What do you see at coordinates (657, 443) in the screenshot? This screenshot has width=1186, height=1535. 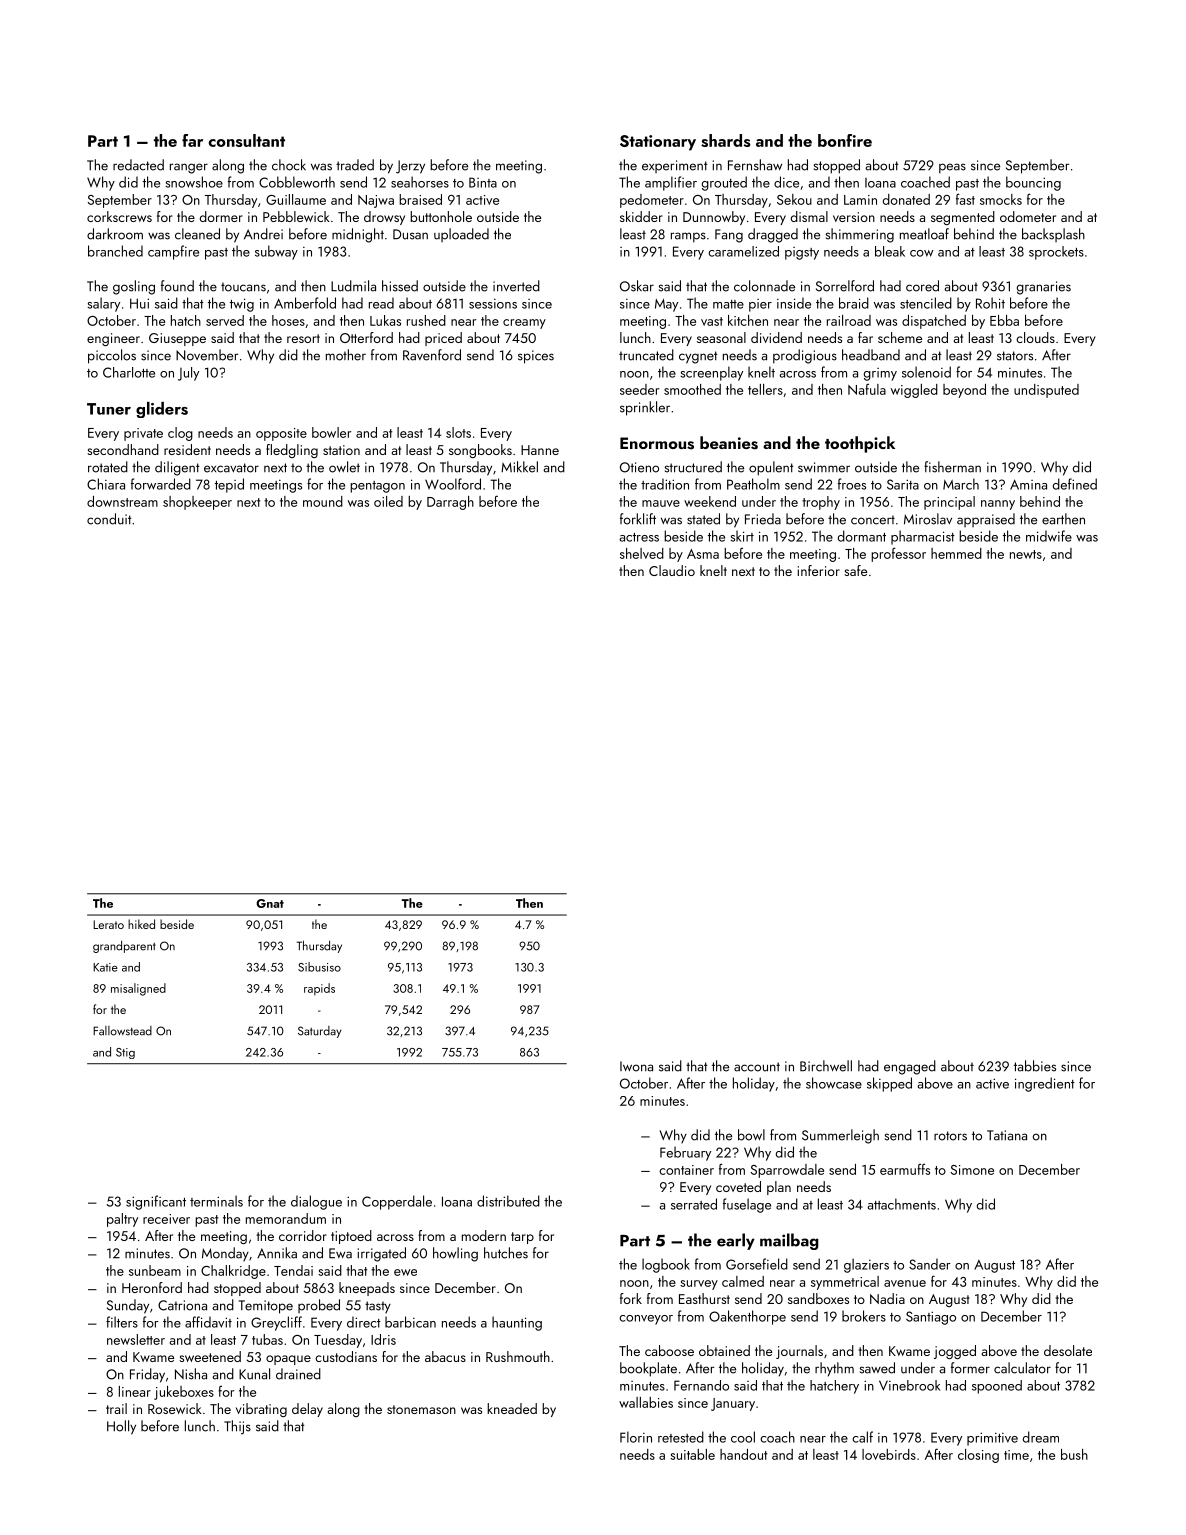 I see `Enormous` at bounding box center [657, 443].
